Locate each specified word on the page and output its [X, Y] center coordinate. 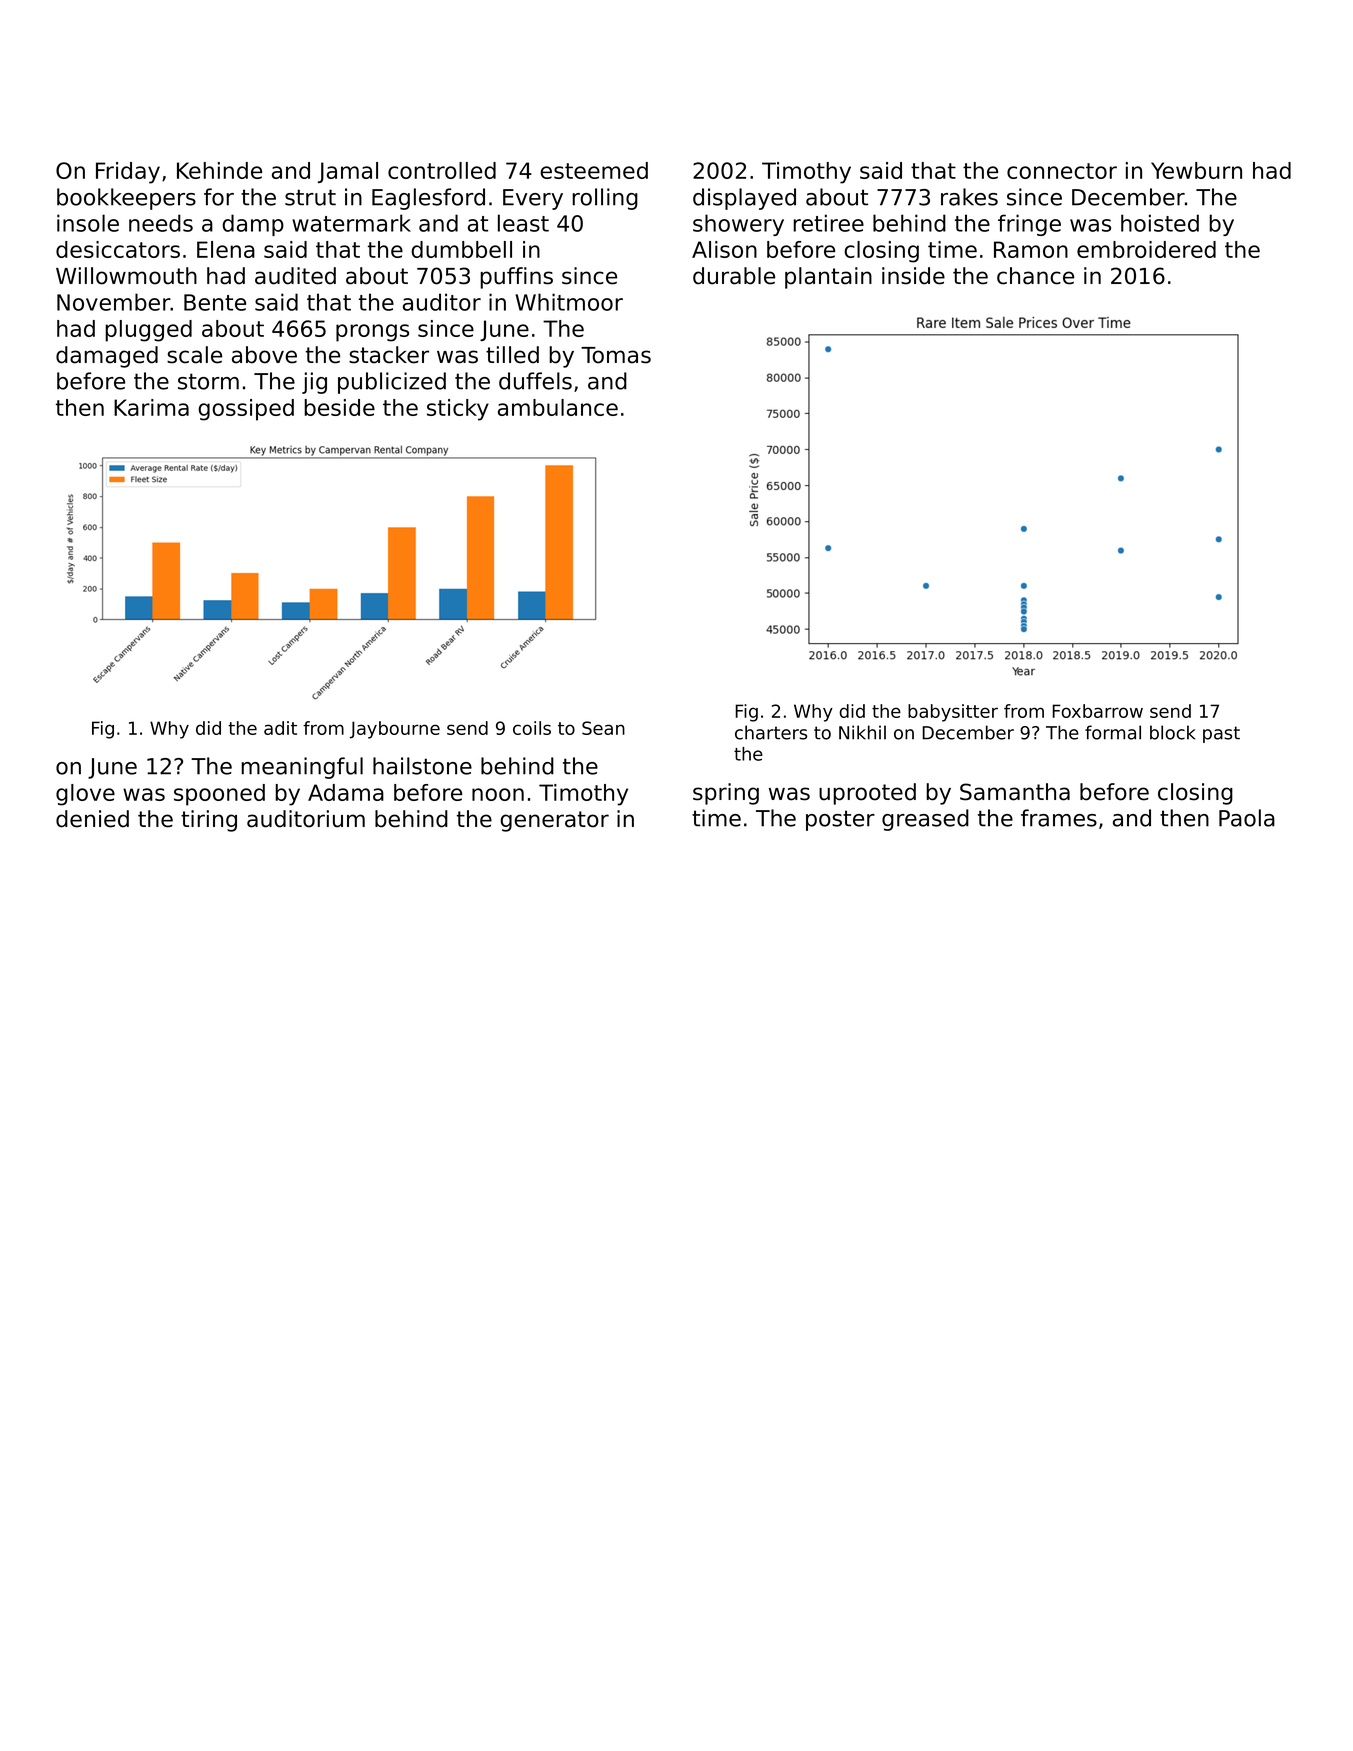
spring [726, 794]
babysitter [953, 713]
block [1172, 732]
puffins [516, 278]
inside [913, 276]
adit [280, 728]
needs [161, 223]
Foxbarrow [1097, 711]
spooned [219, 795]
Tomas [616, 355]
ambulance [558, 407]
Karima [151, 407]
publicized [392, 383]
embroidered [1146, 249]
